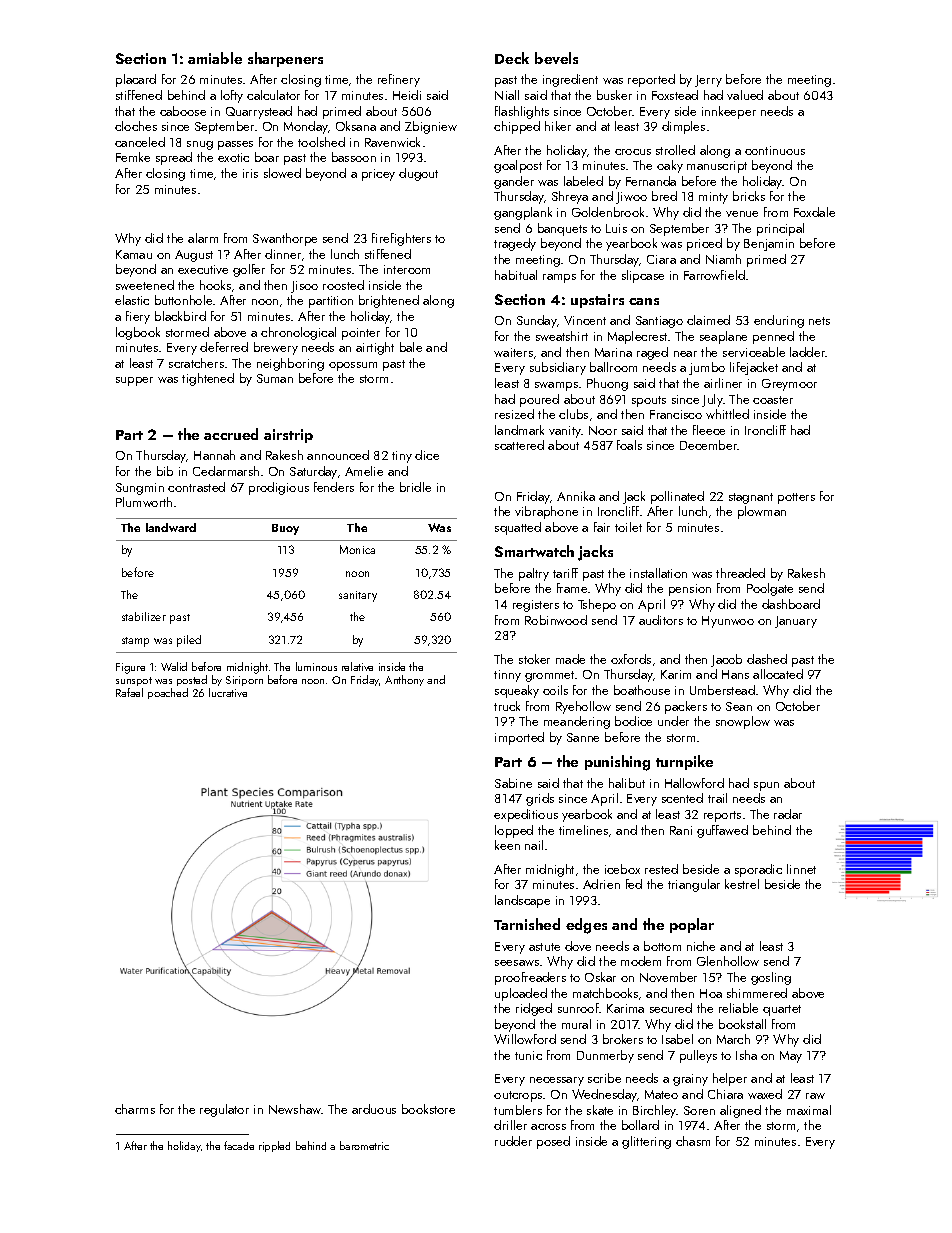 The height and width of the document is (1233, 952). I want to click on stabilizer, so click(144, 616).
